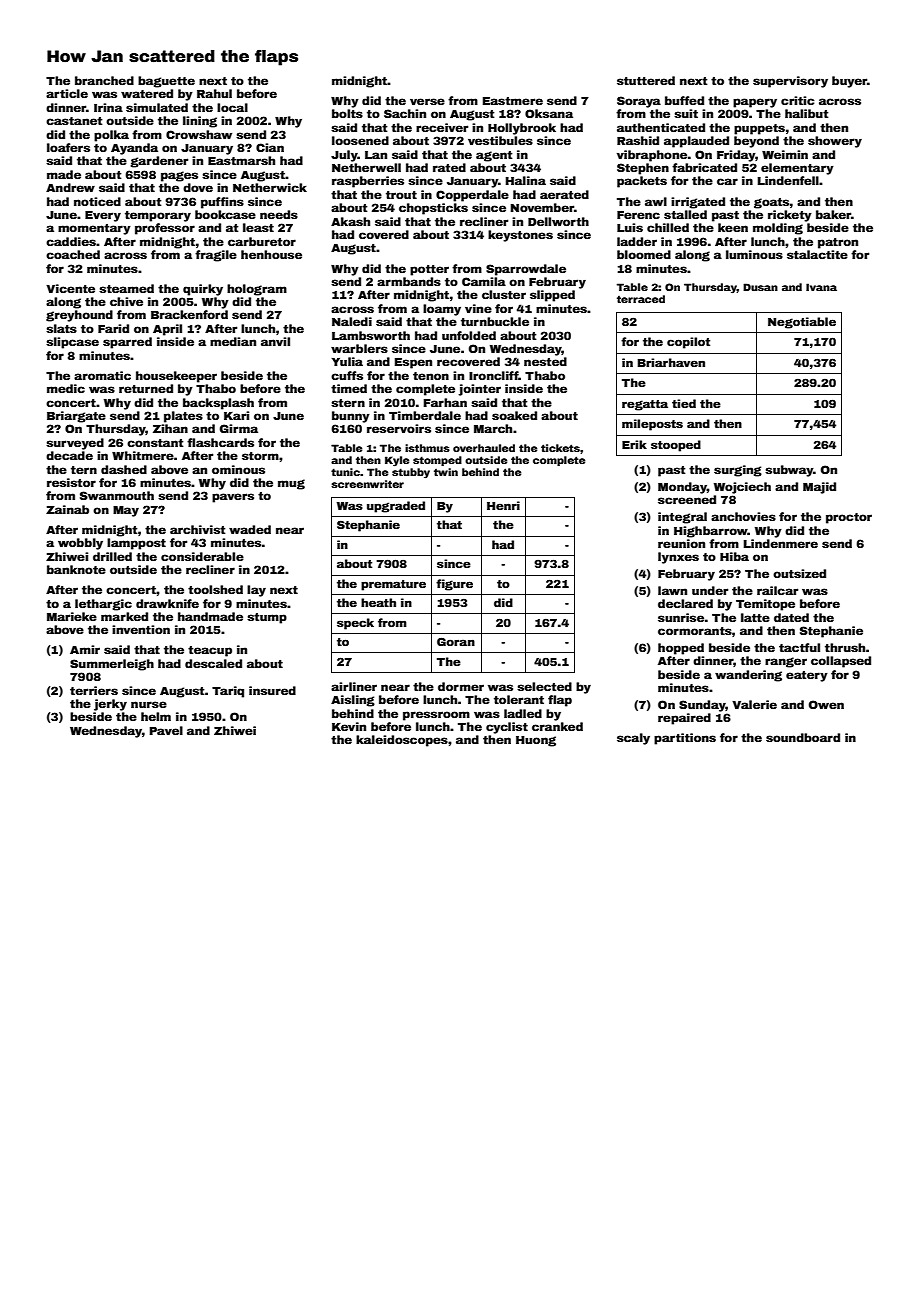 The height and width of the image is (1308, 924). What do you see at coordinates (215, 589) in the image?
I see `toolshed` at bounding box center [215, 589].
